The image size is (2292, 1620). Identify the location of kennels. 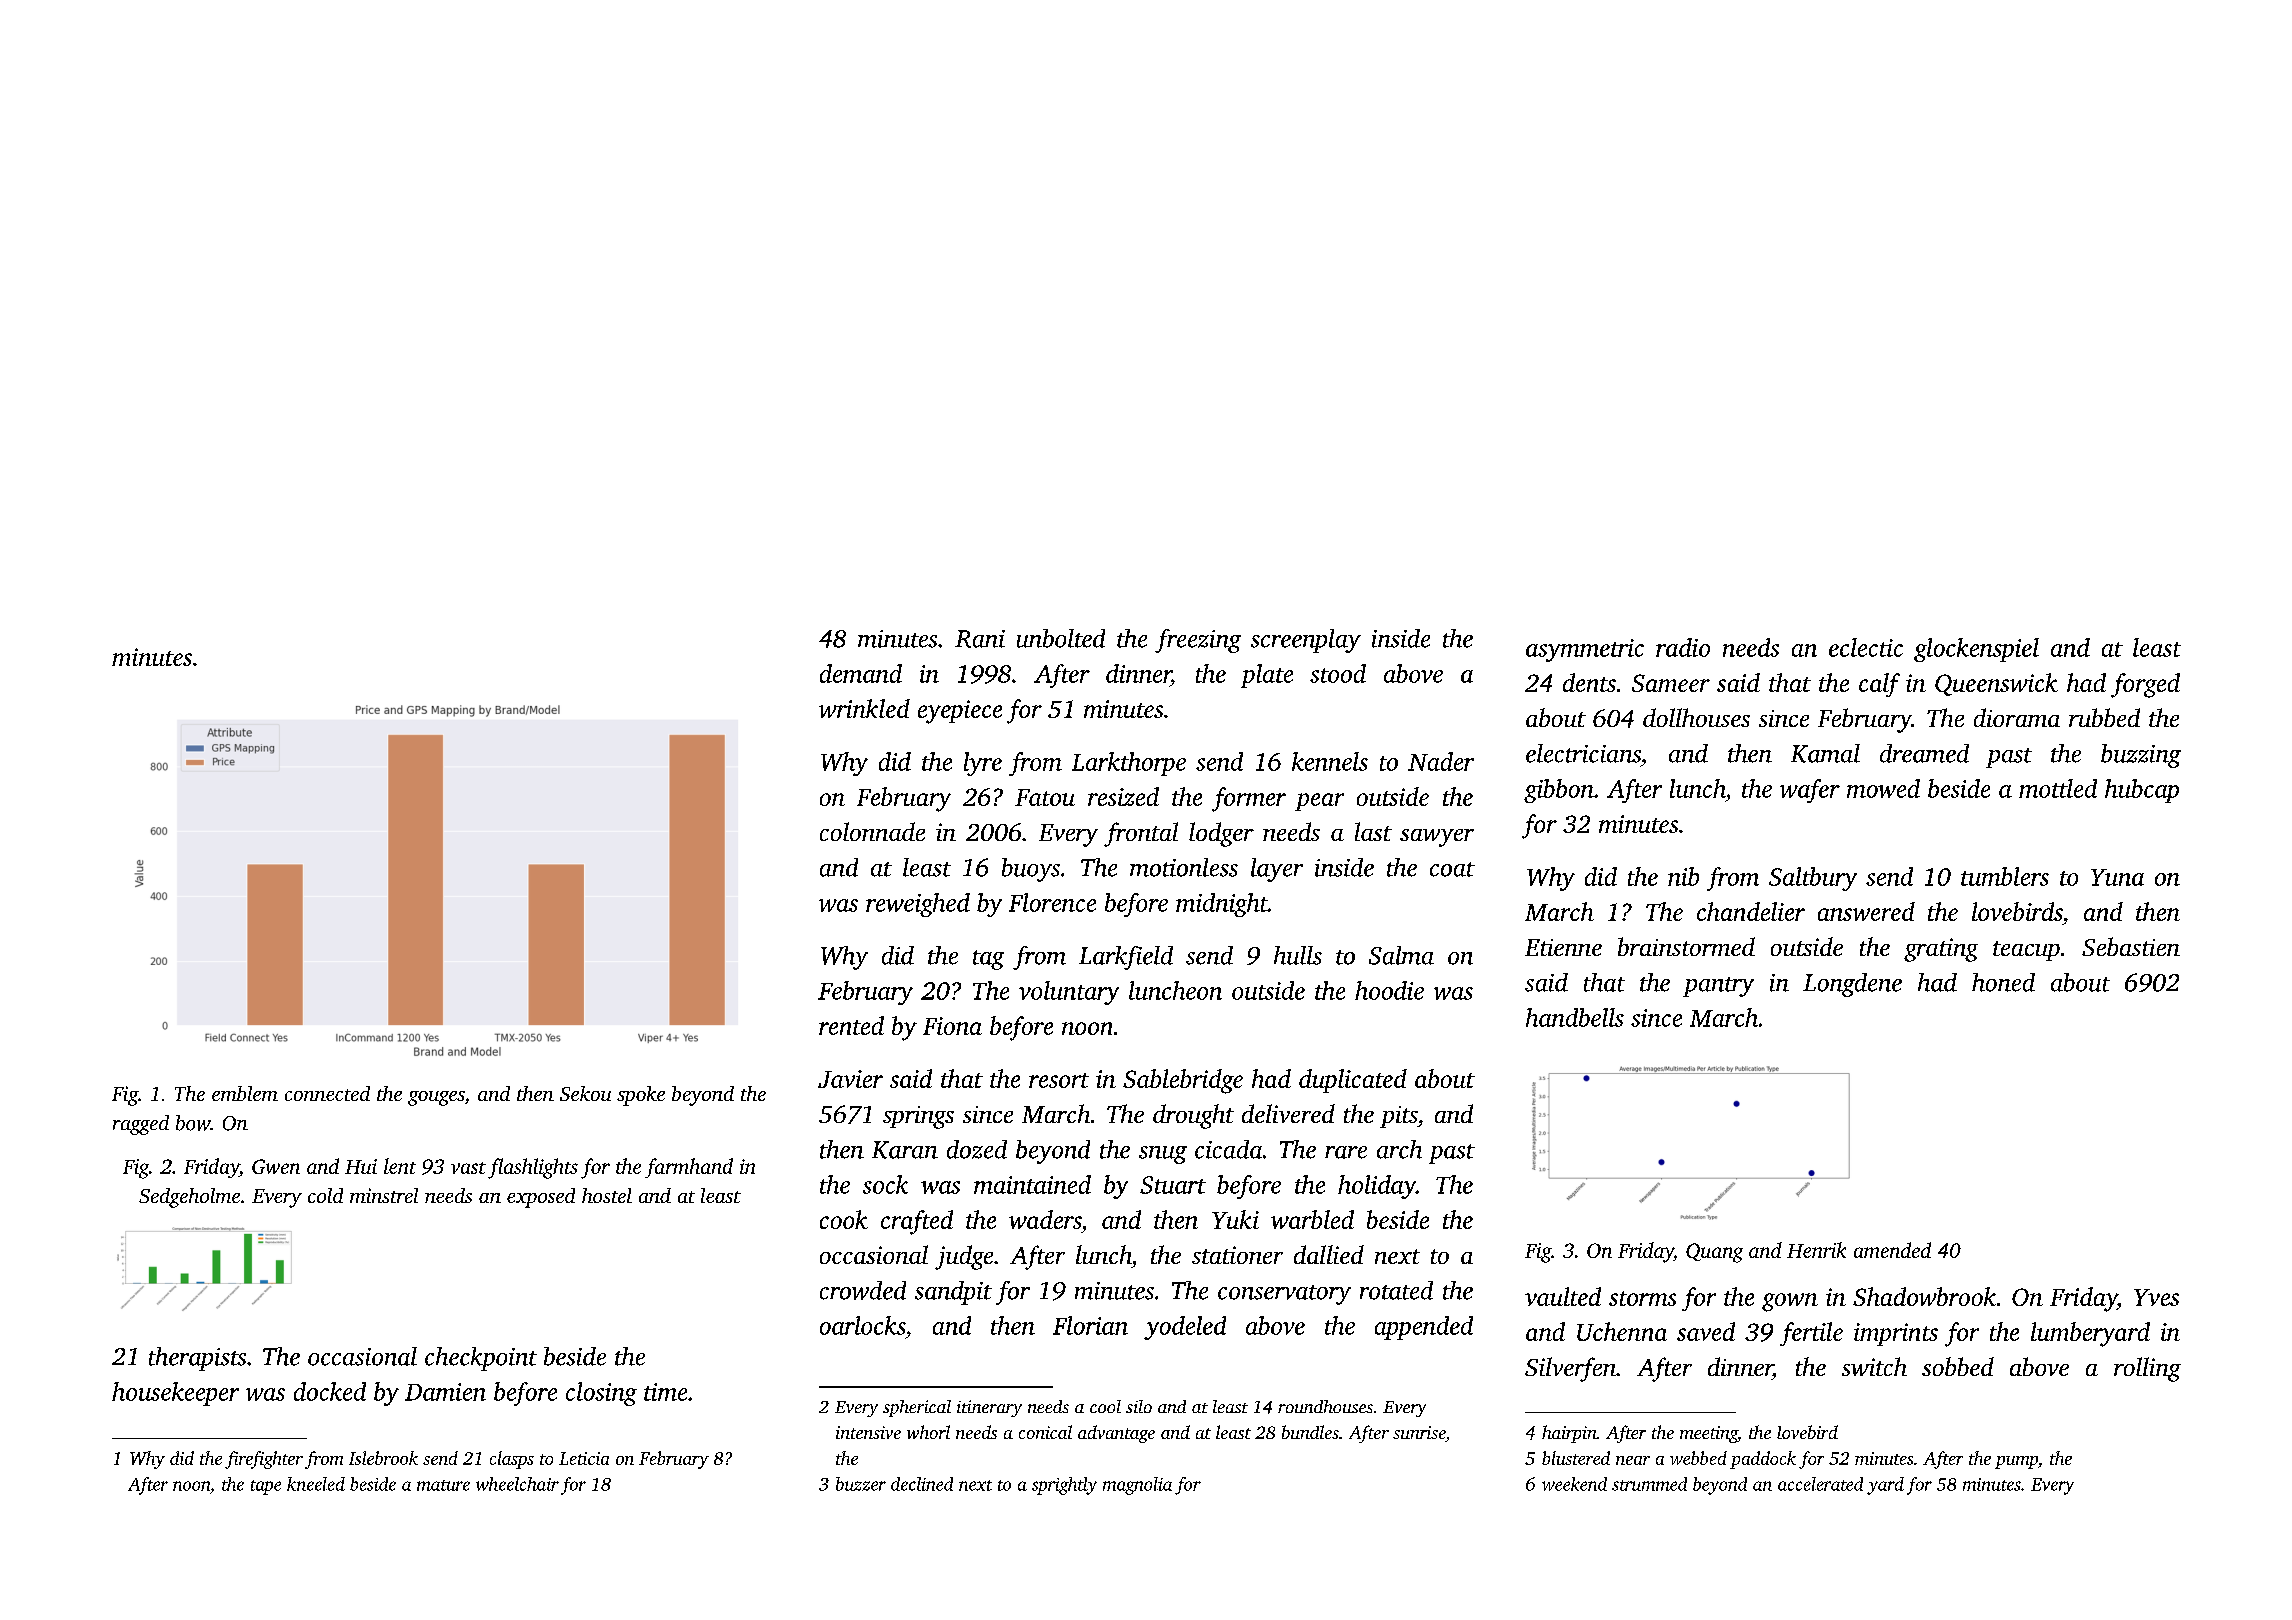
(1330, 761).
